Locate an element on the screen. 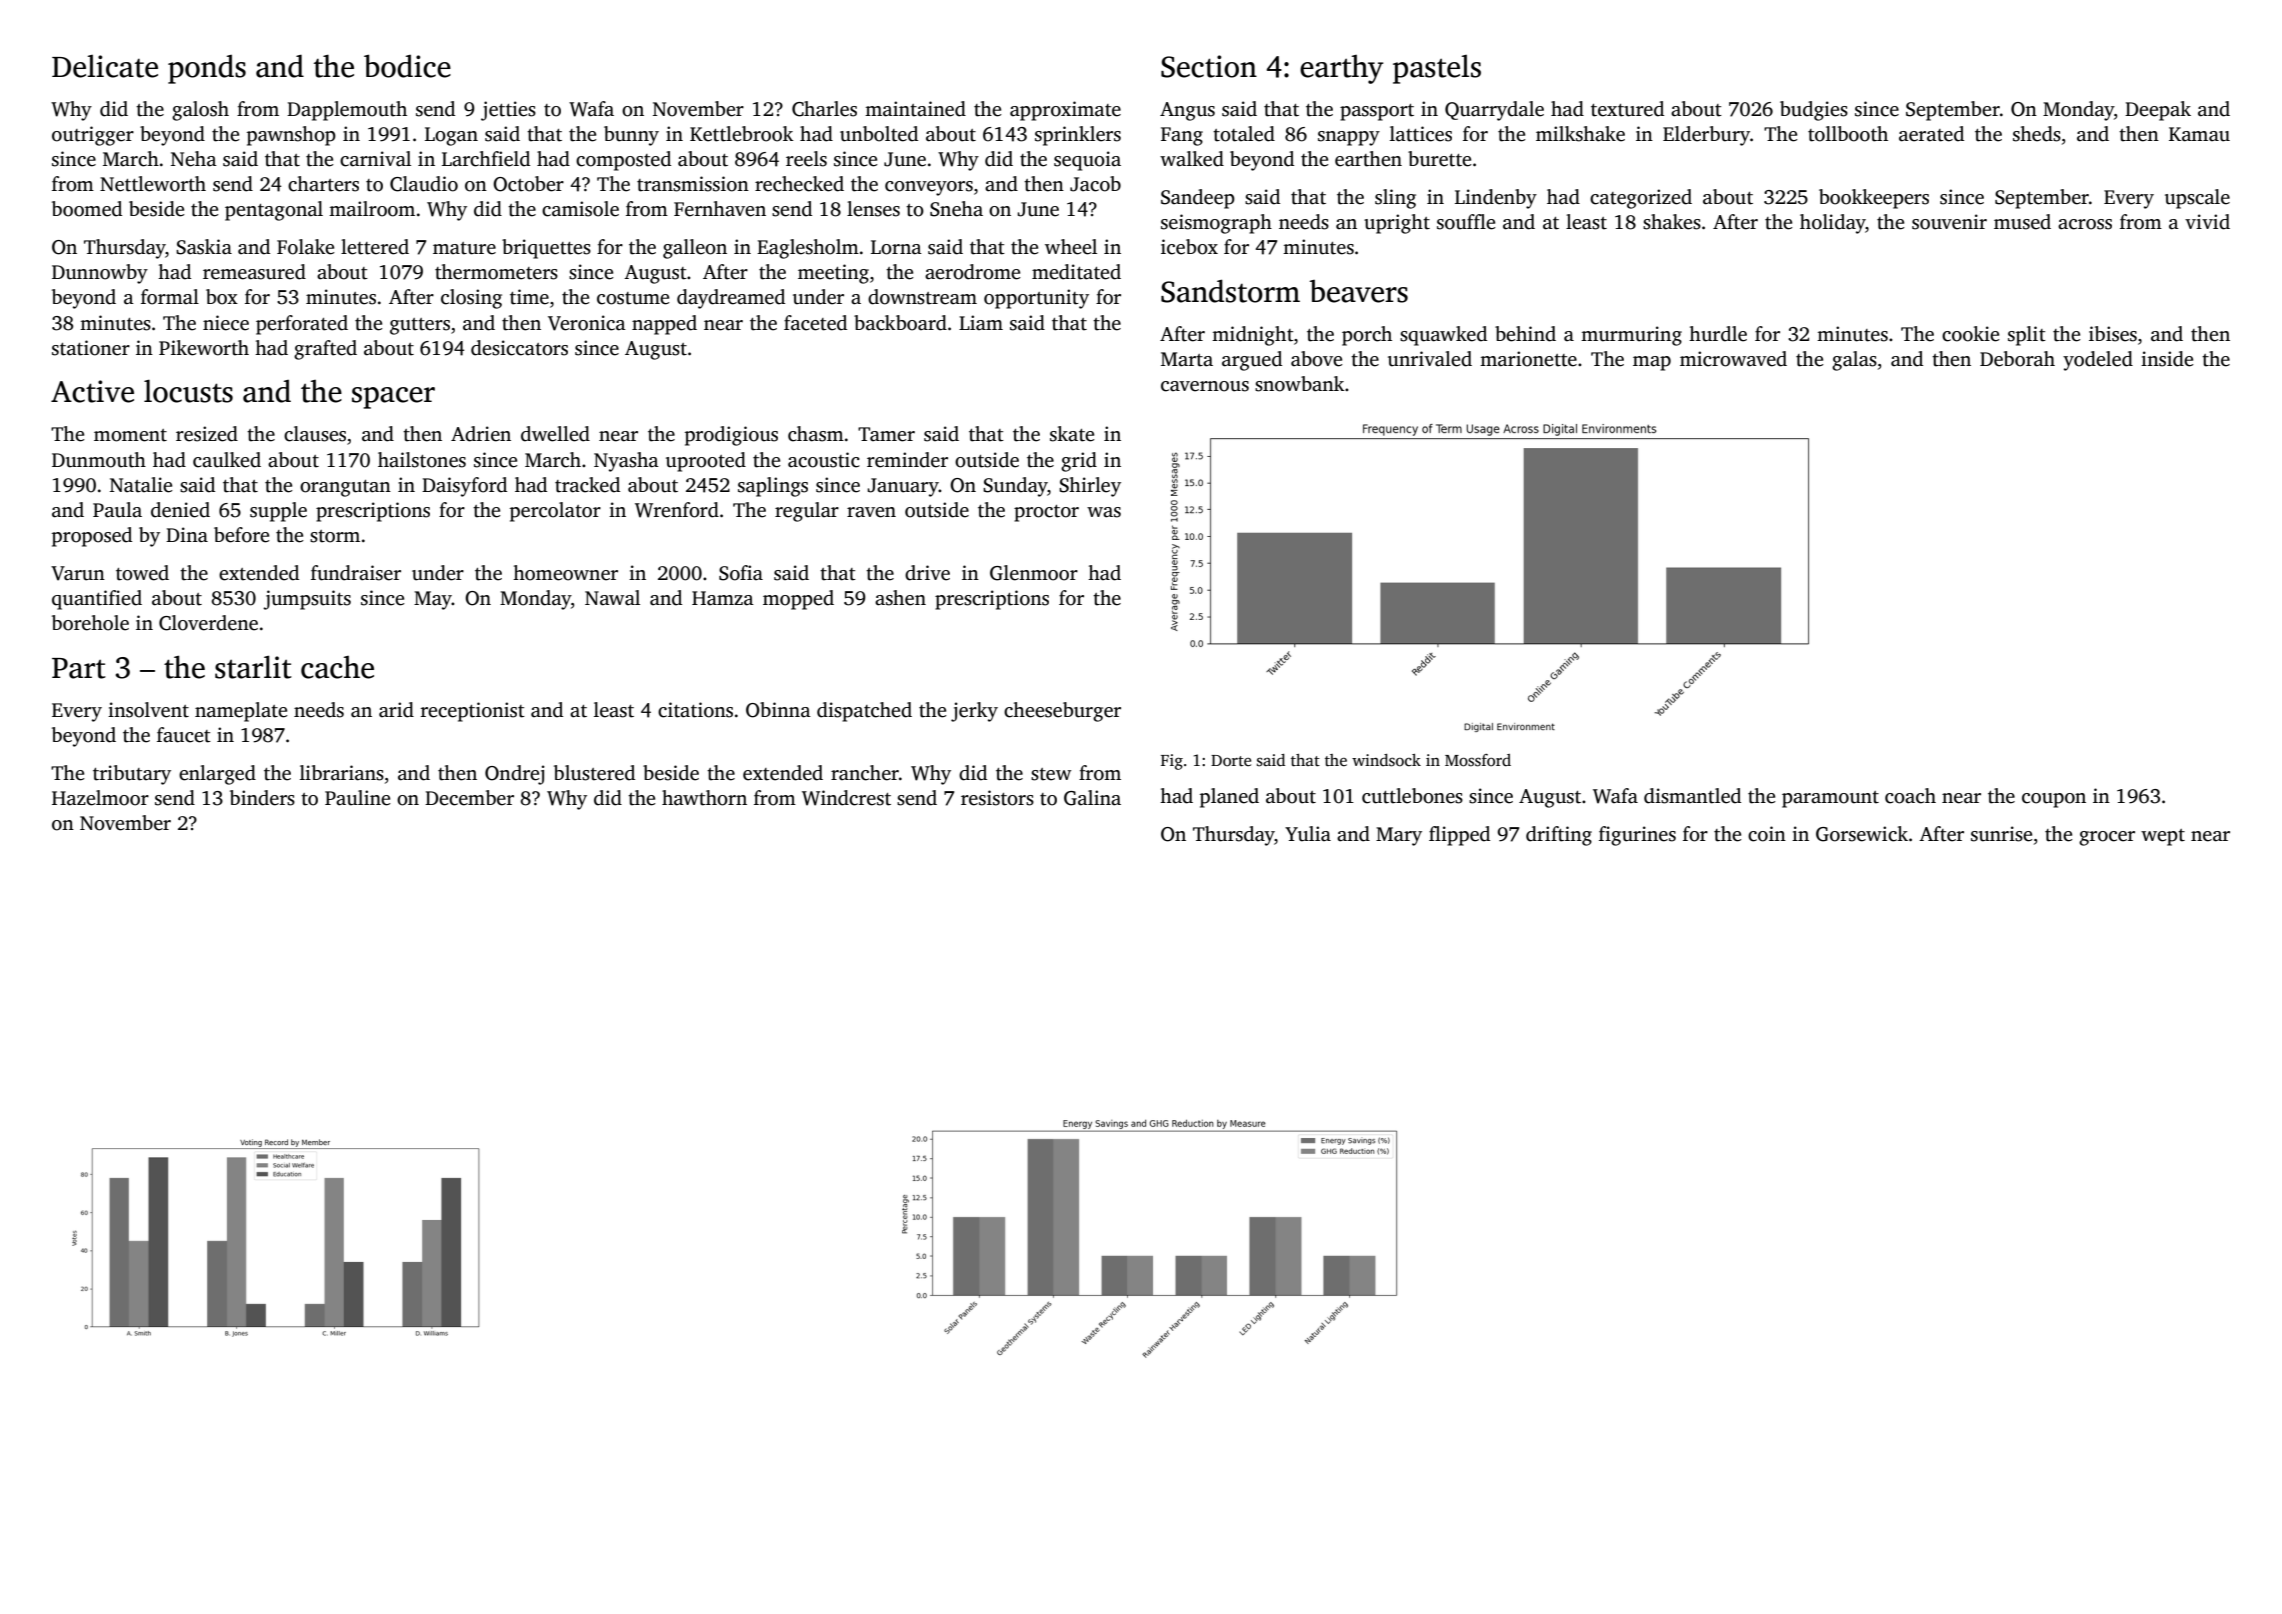 This screenshot has height=1614, width=2282. Section is located at coordinates (1209, 66).
